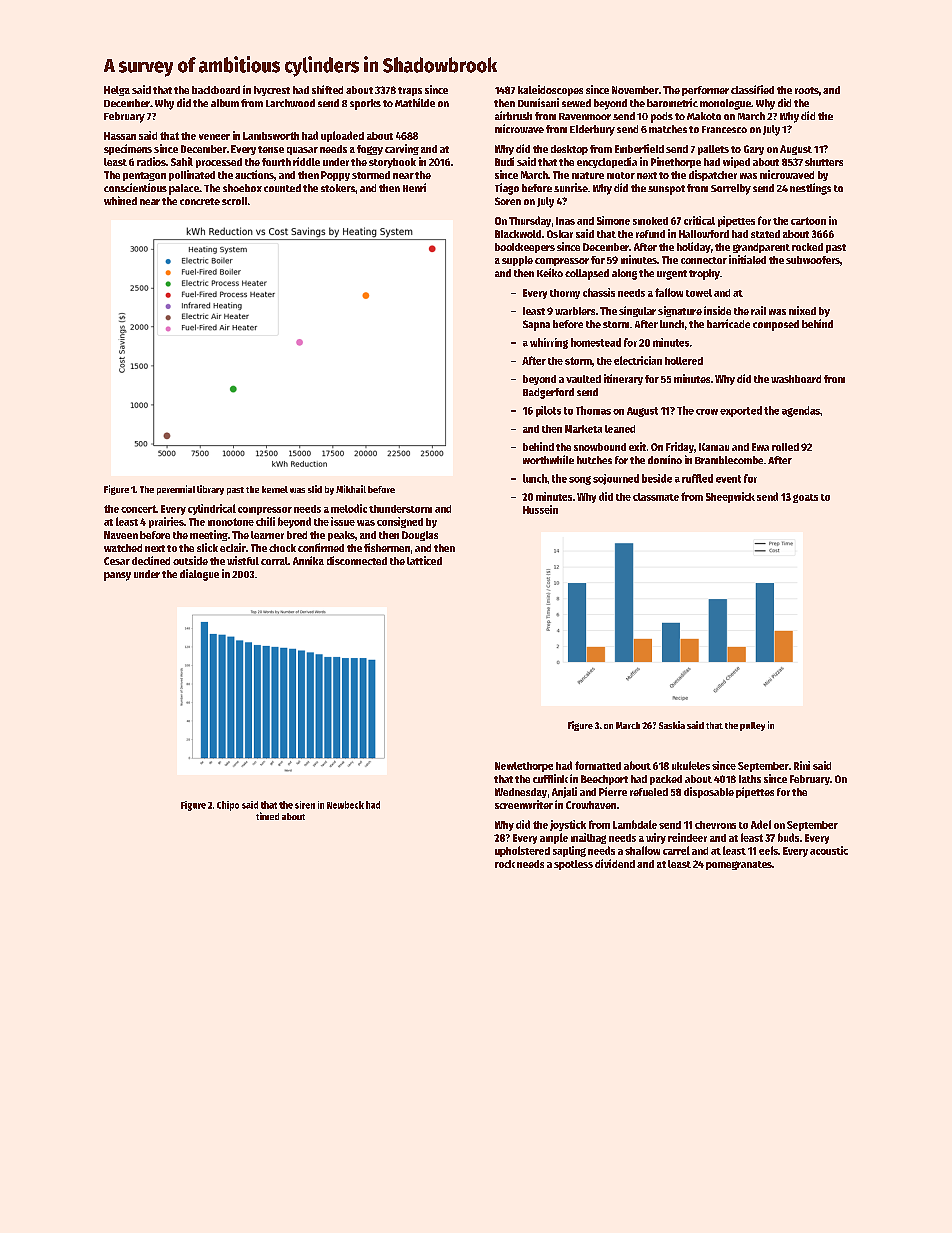 Image resolution: width=952 pixels, height=1233 pixels. I want to click on upholstered, so click(522, 851).
